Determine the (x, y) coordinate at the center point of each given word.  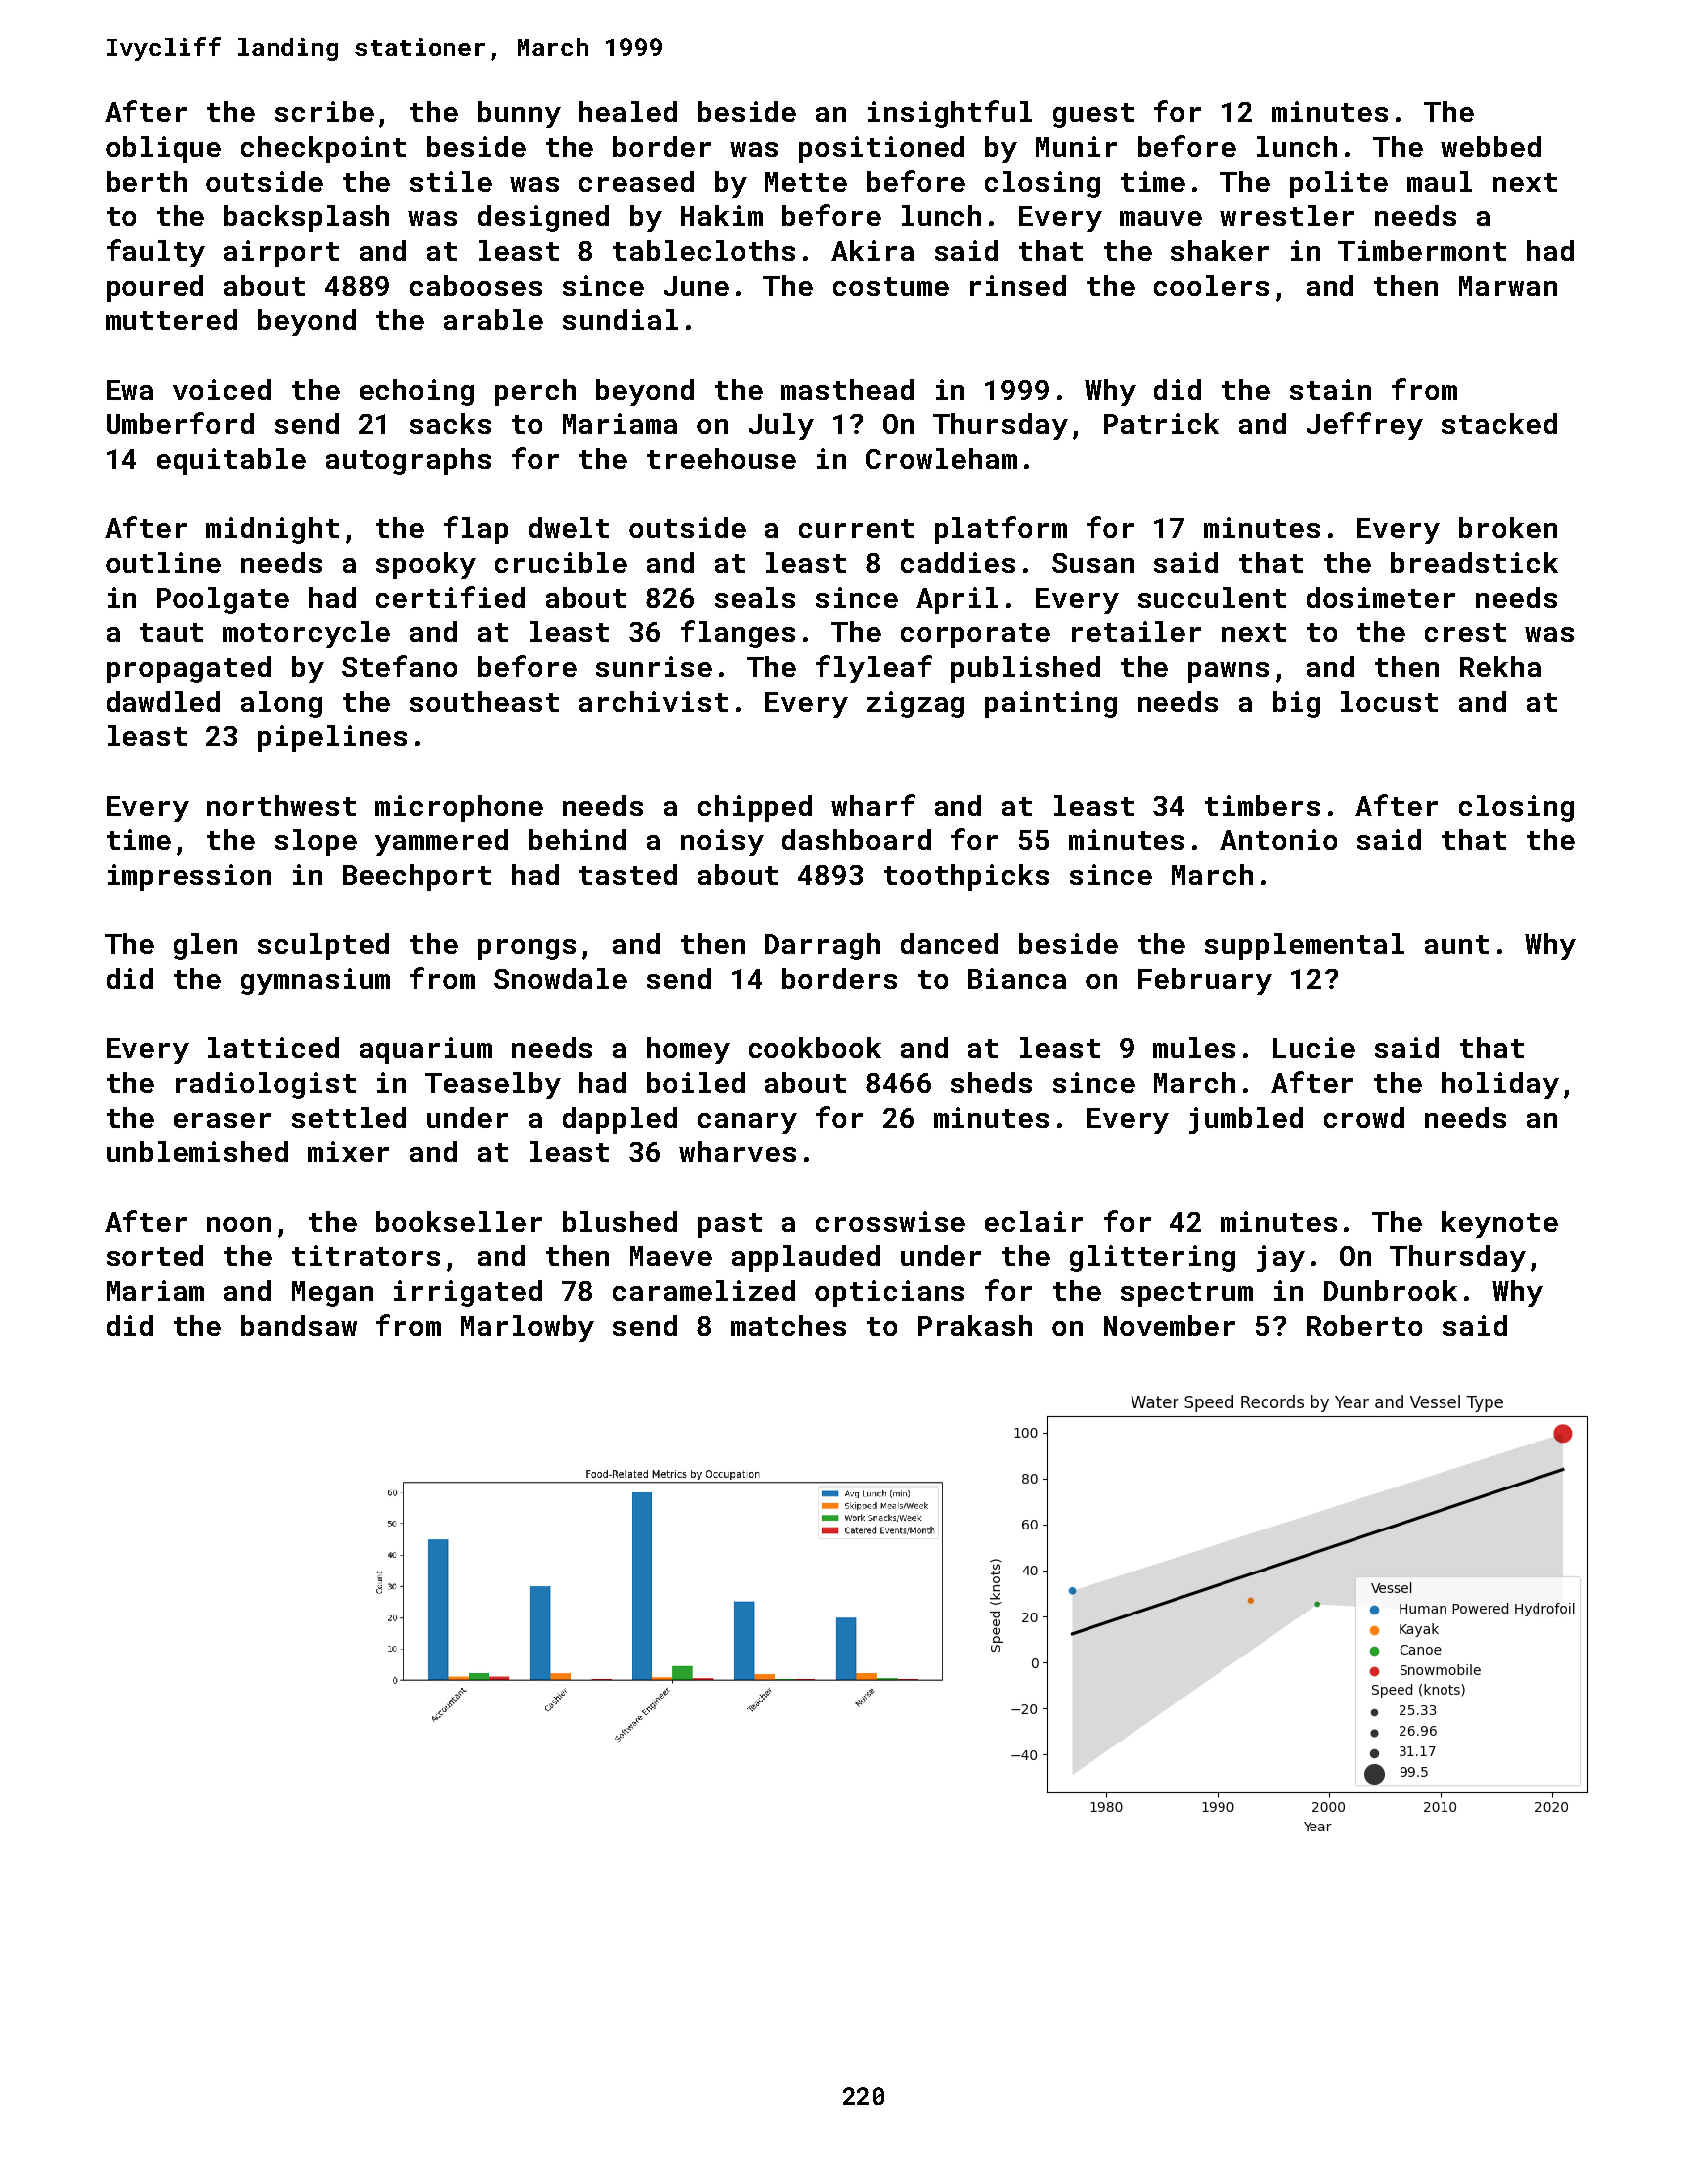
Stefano (399, 666)
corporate (975, 635)
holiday (1500, 1085)
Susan (1093, 563)
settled (349, 1117)
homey (688, 1050)
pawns (1228, 672)
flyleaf (874, 669)
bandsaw (299, 1325)
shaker (1220, 250)
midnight (272, 530)
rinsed (1018, 285)
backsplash (306, 218)
